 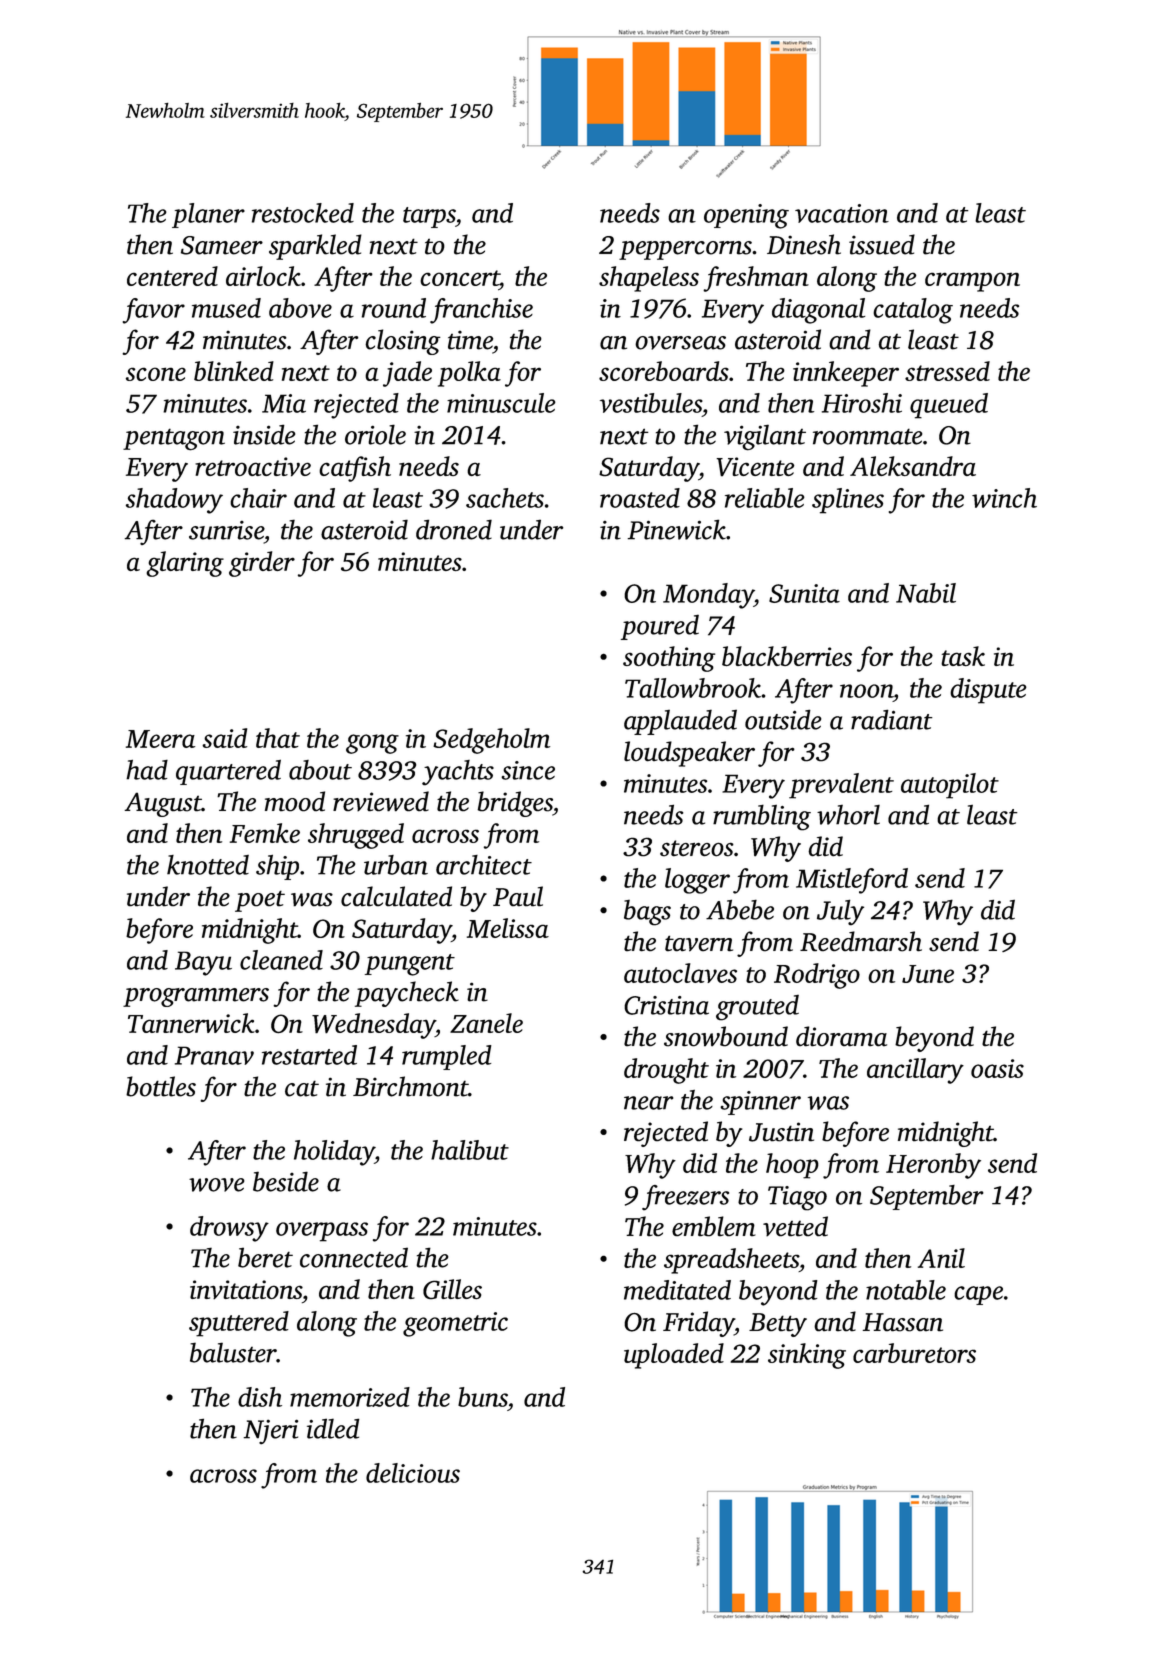 What do you see at coordinates (915, 1071) in the screenshot?
I see `ancillary` at bounding box center [915, 1071].
